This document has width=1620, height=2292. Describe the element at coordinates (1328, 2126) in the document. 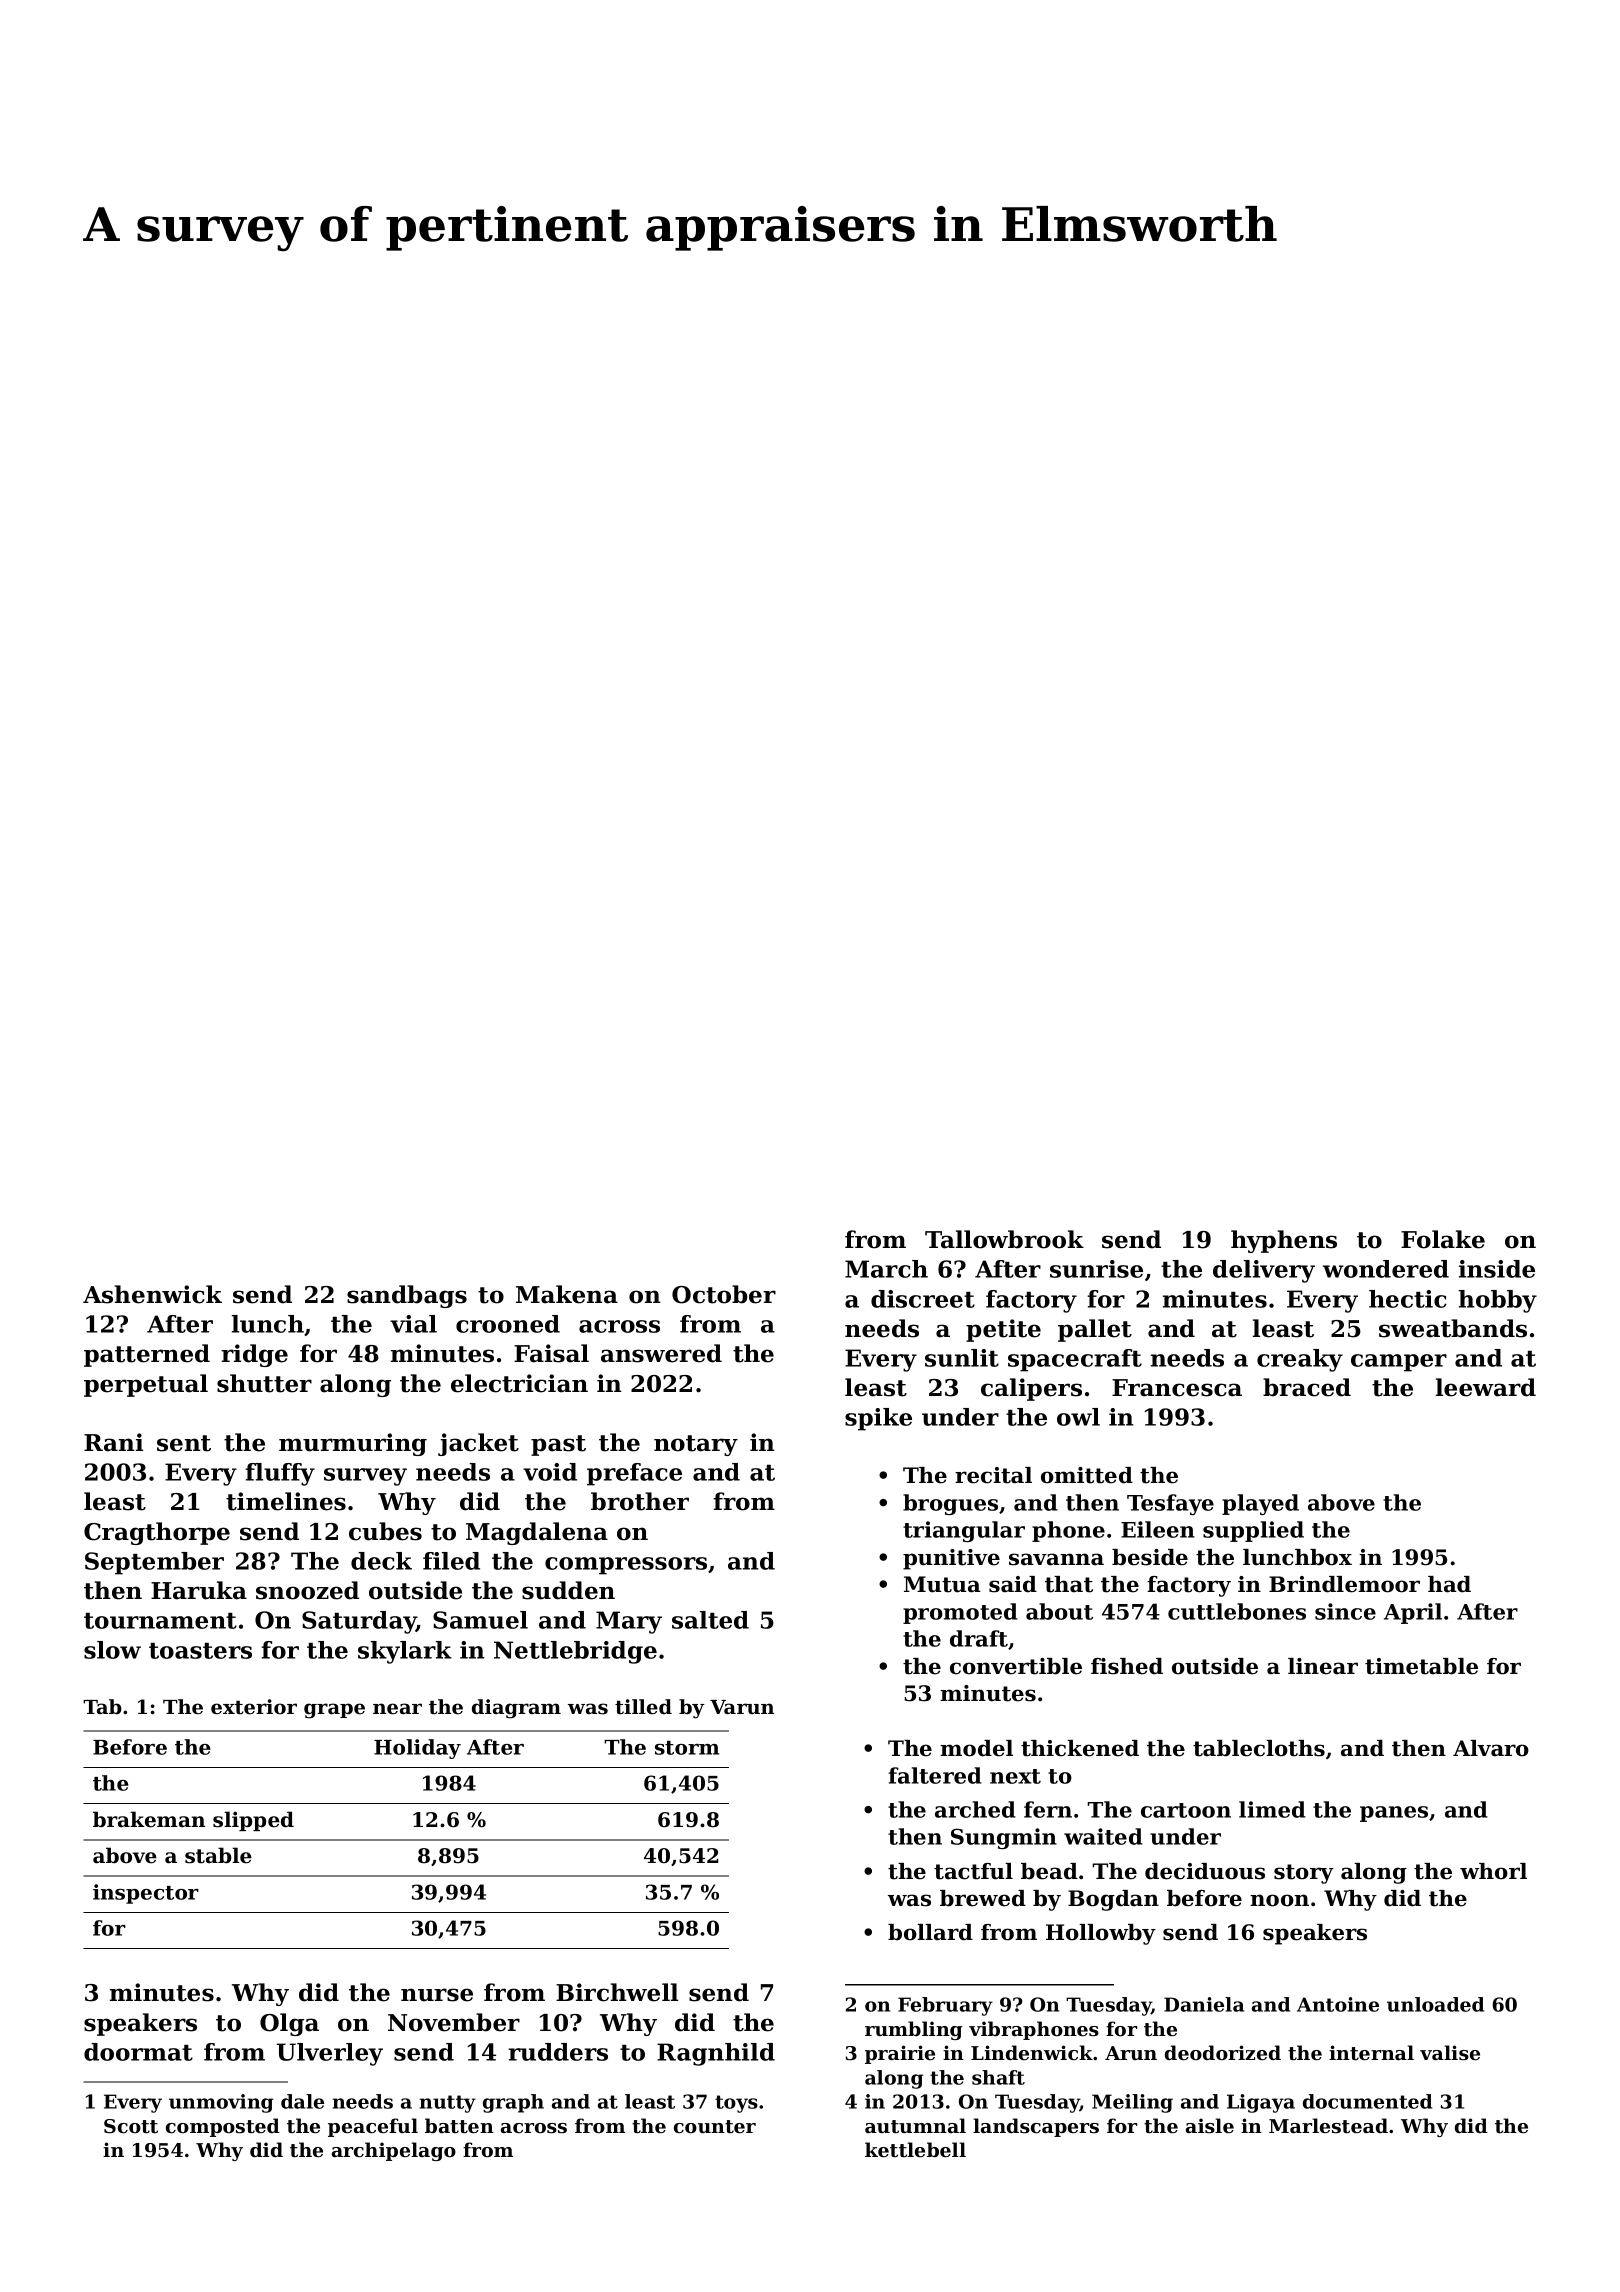

I see `Marlestead` at that location.
